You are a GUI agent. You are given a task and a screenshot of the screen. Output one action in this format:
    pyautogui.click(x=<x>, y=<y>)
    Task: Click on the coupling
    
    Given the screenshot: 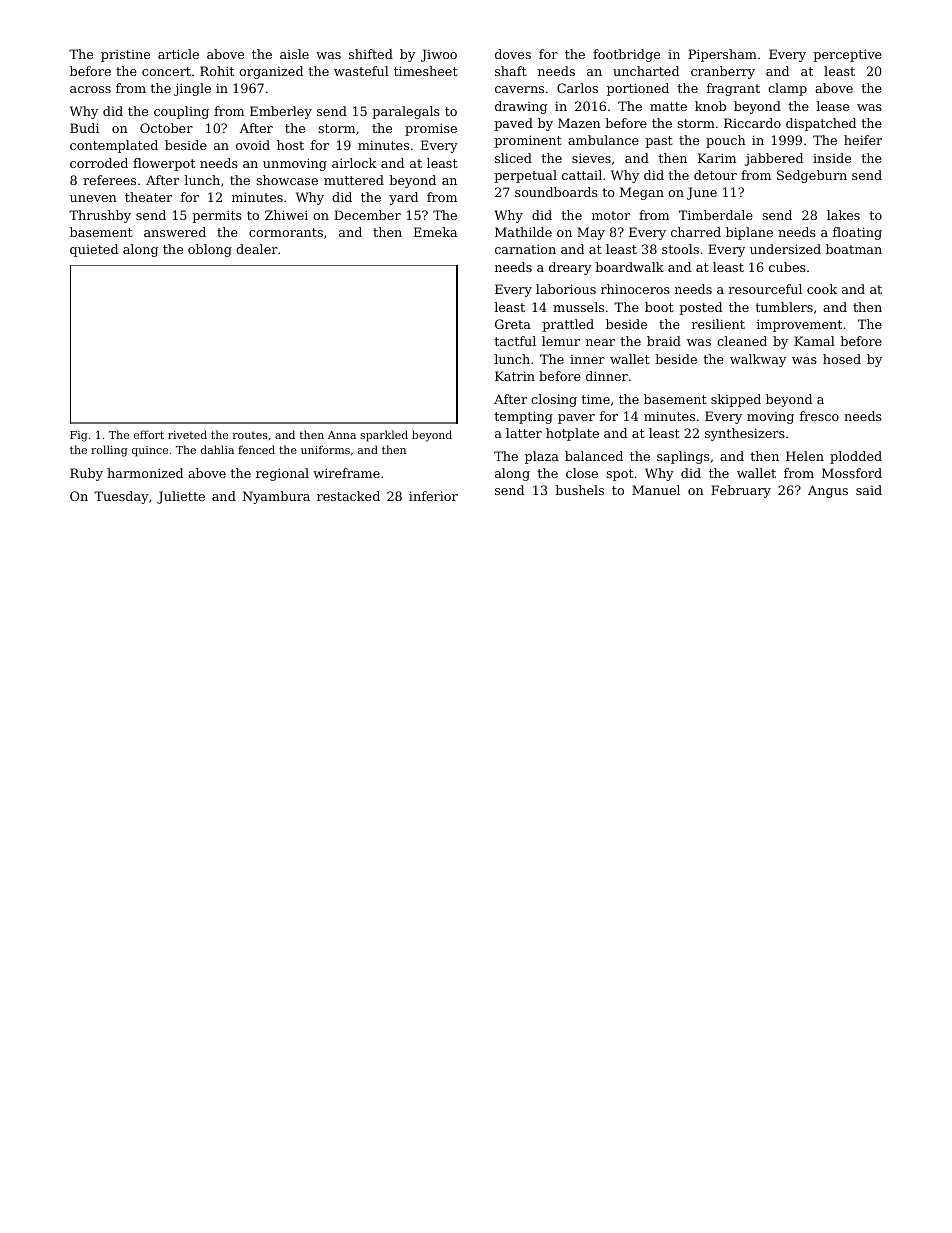 What is the action you would take?
    pyautogui.click(x=181, y=112)
